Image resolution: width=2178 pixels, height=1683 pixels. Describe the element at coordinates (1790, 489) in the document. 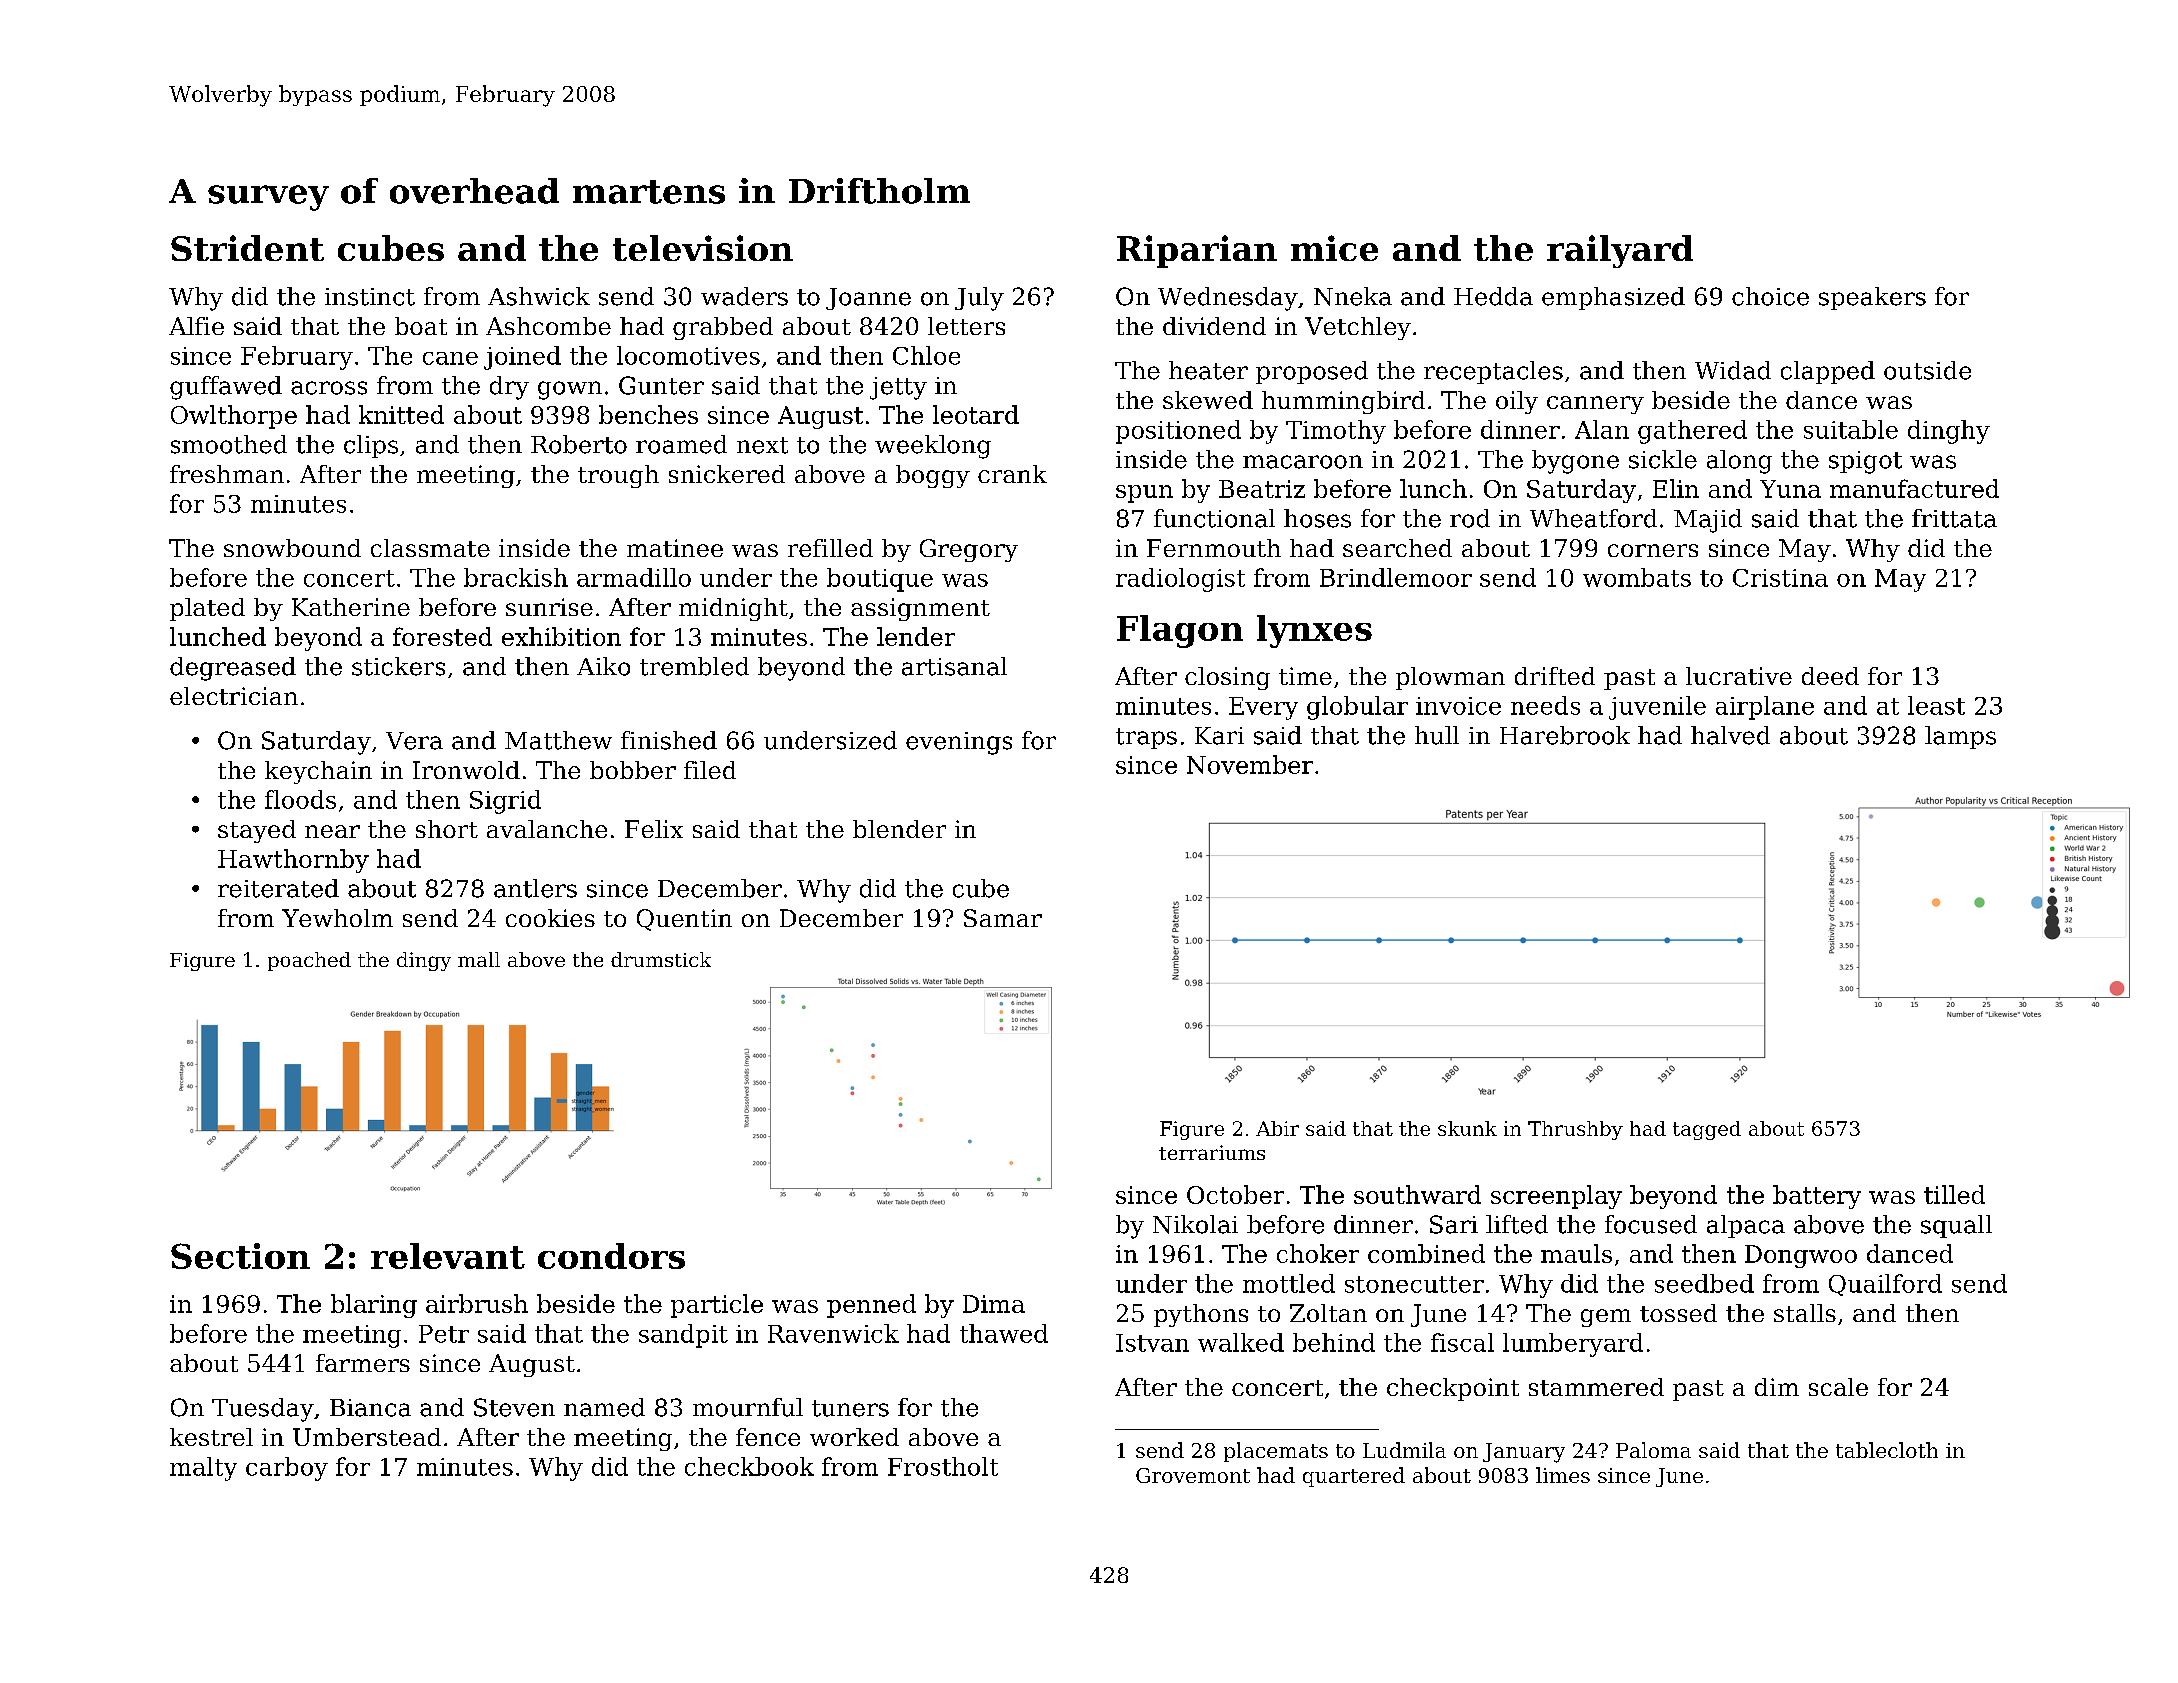

I see `Yuna` at that location.
